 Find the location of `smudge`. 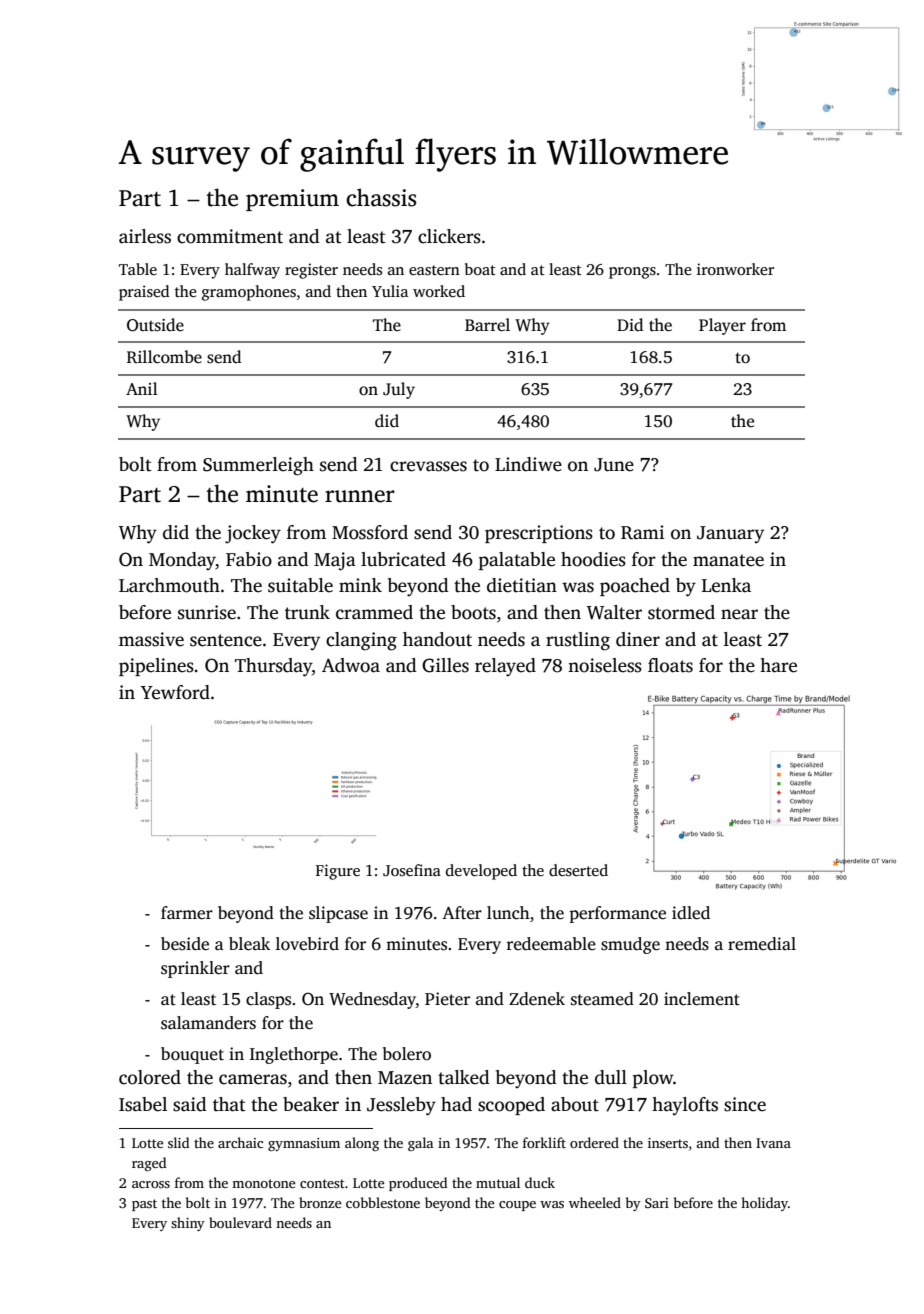

smudge is located at coordinates (630, 945).
